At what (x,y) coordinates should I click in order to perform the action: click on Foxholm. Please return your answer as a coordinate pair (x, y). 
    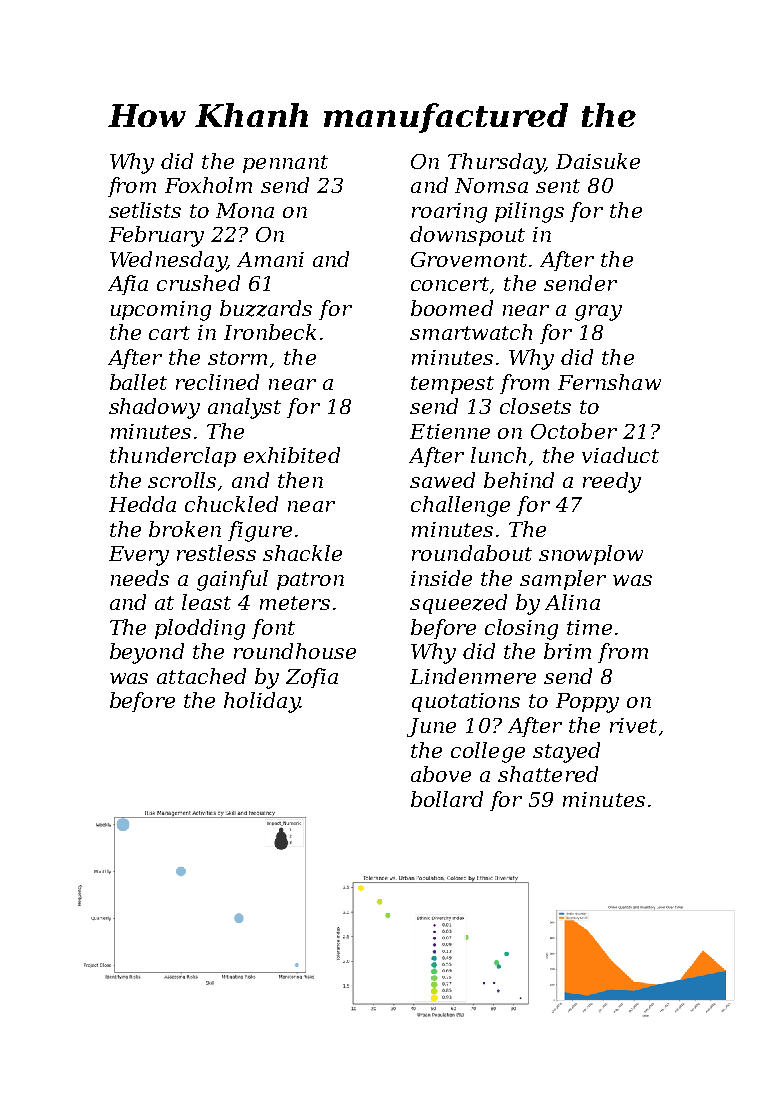
    Looking at the image, I should click on (208, 185).
